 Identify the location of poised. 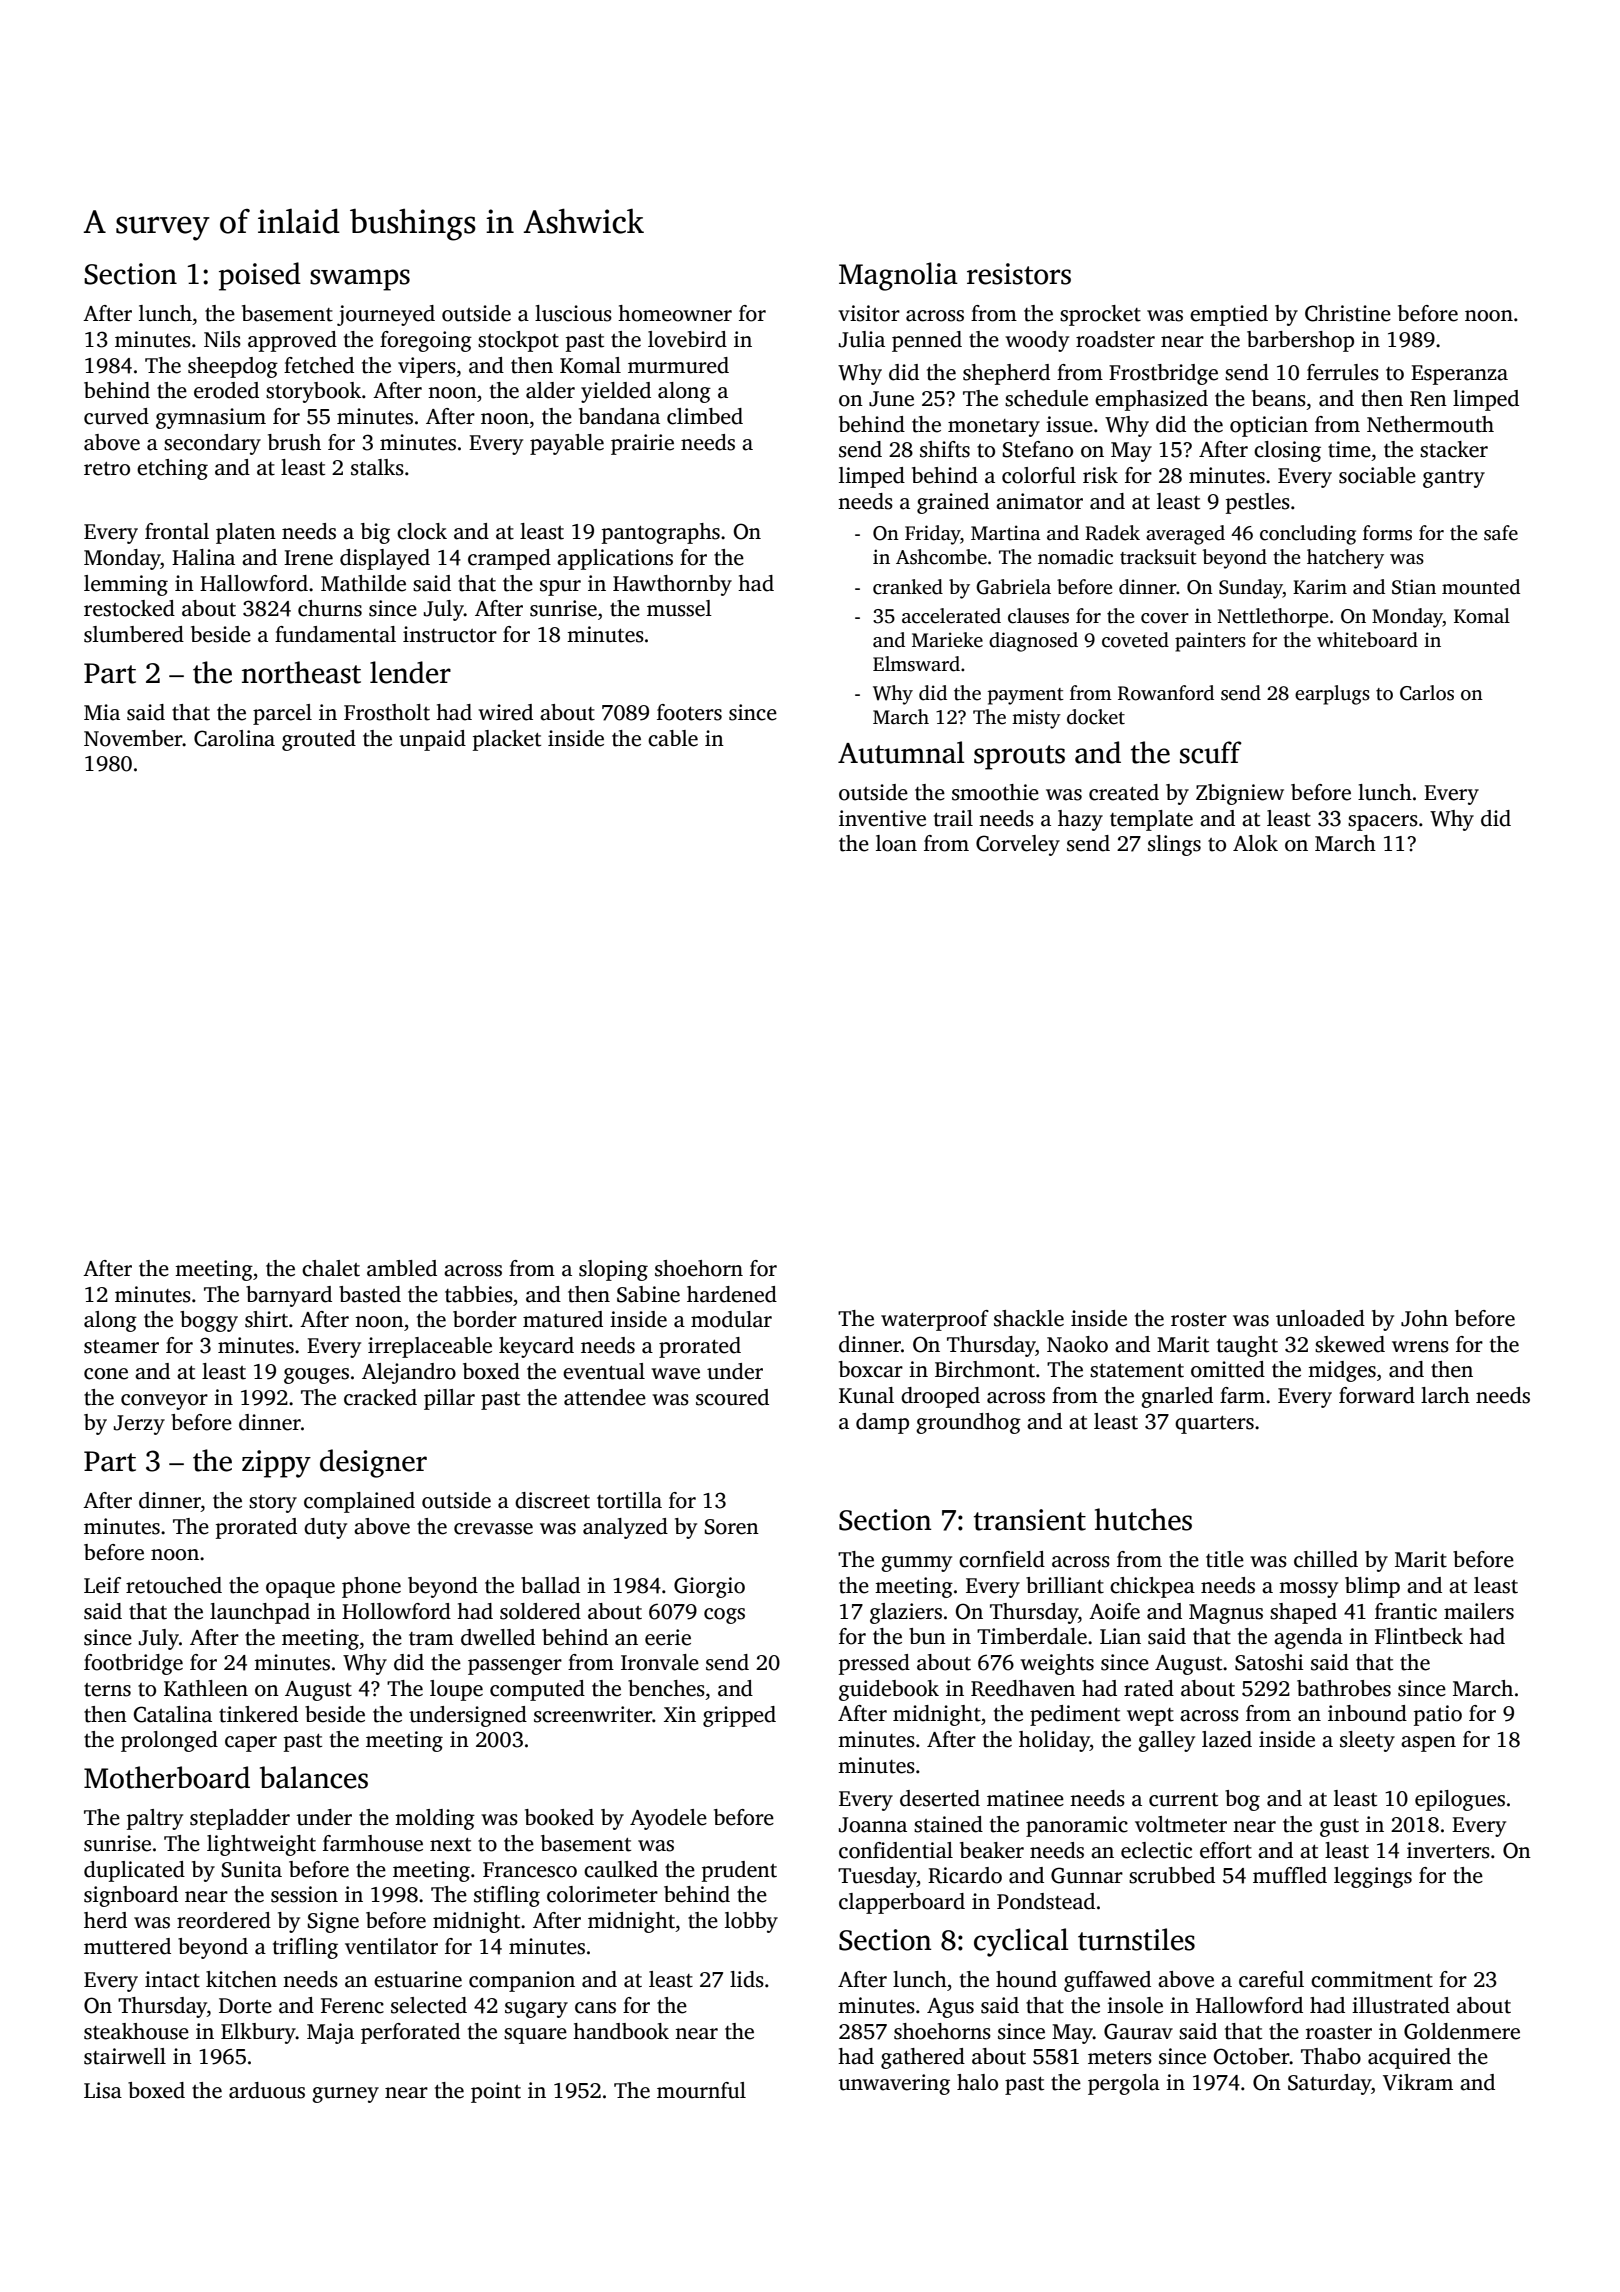
(260, 276).
